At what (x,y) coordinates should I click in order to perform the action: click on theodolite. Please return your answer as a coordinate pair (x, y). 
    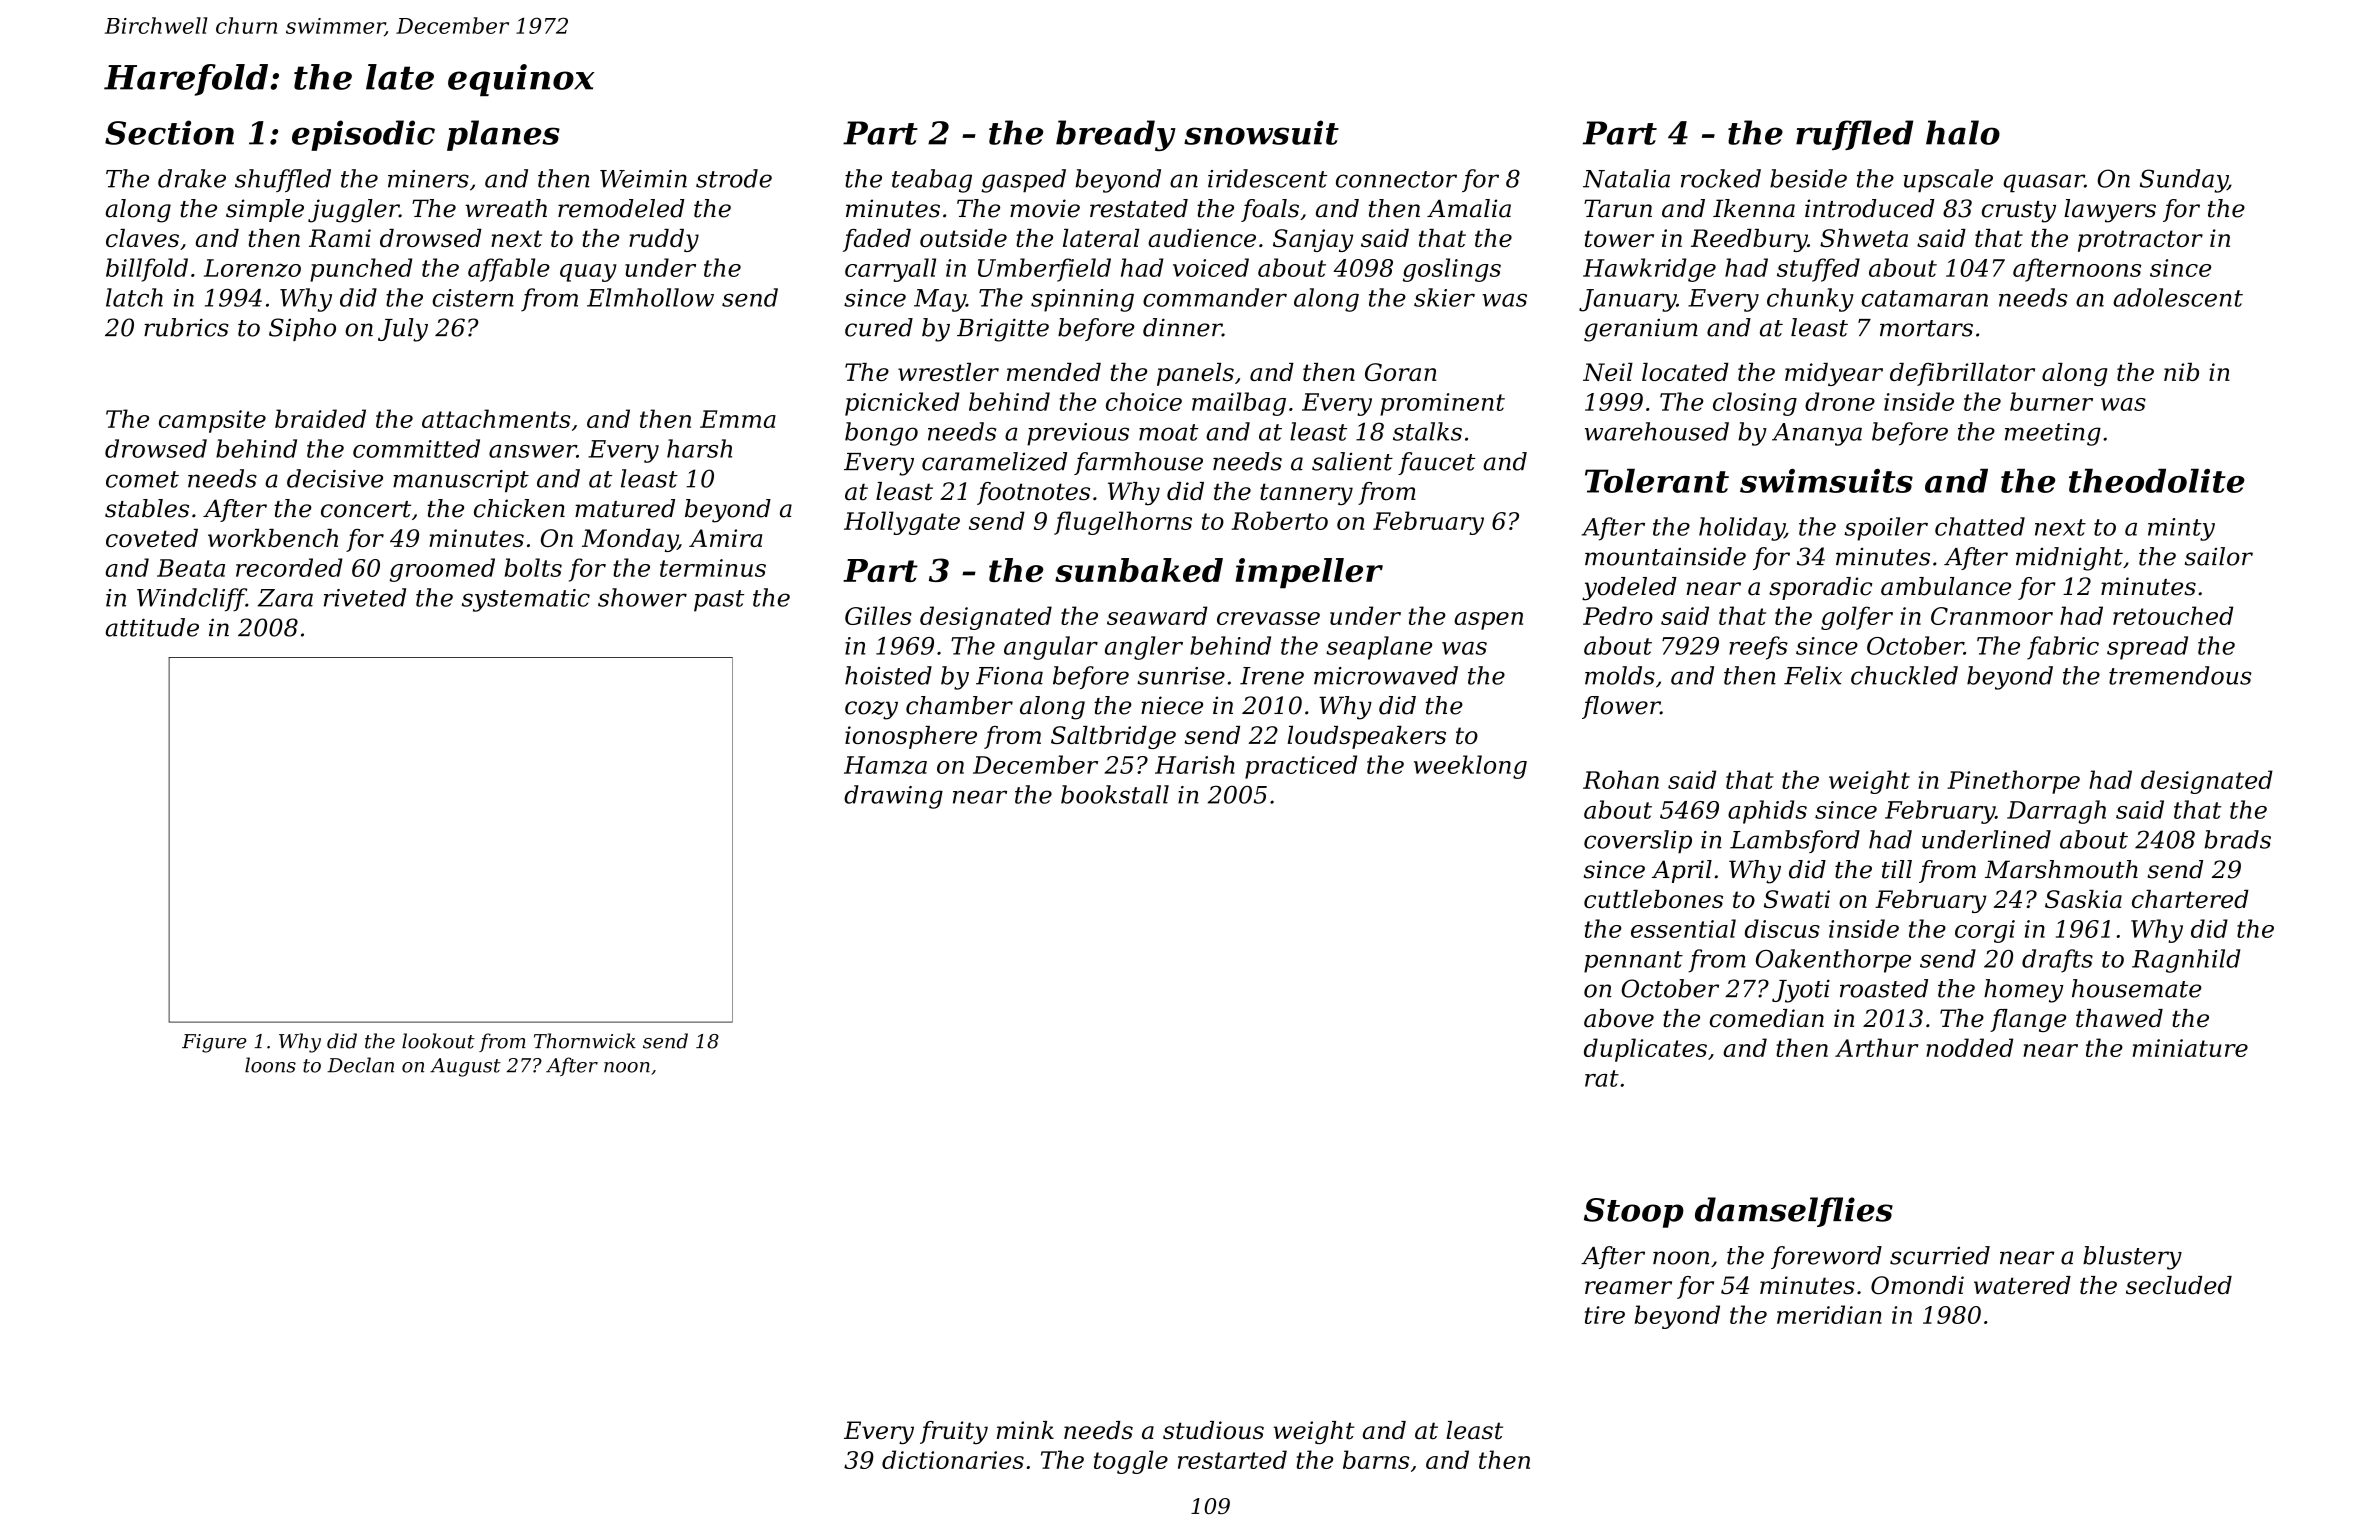
    Looking at the image, I should click on (2157, 480).
